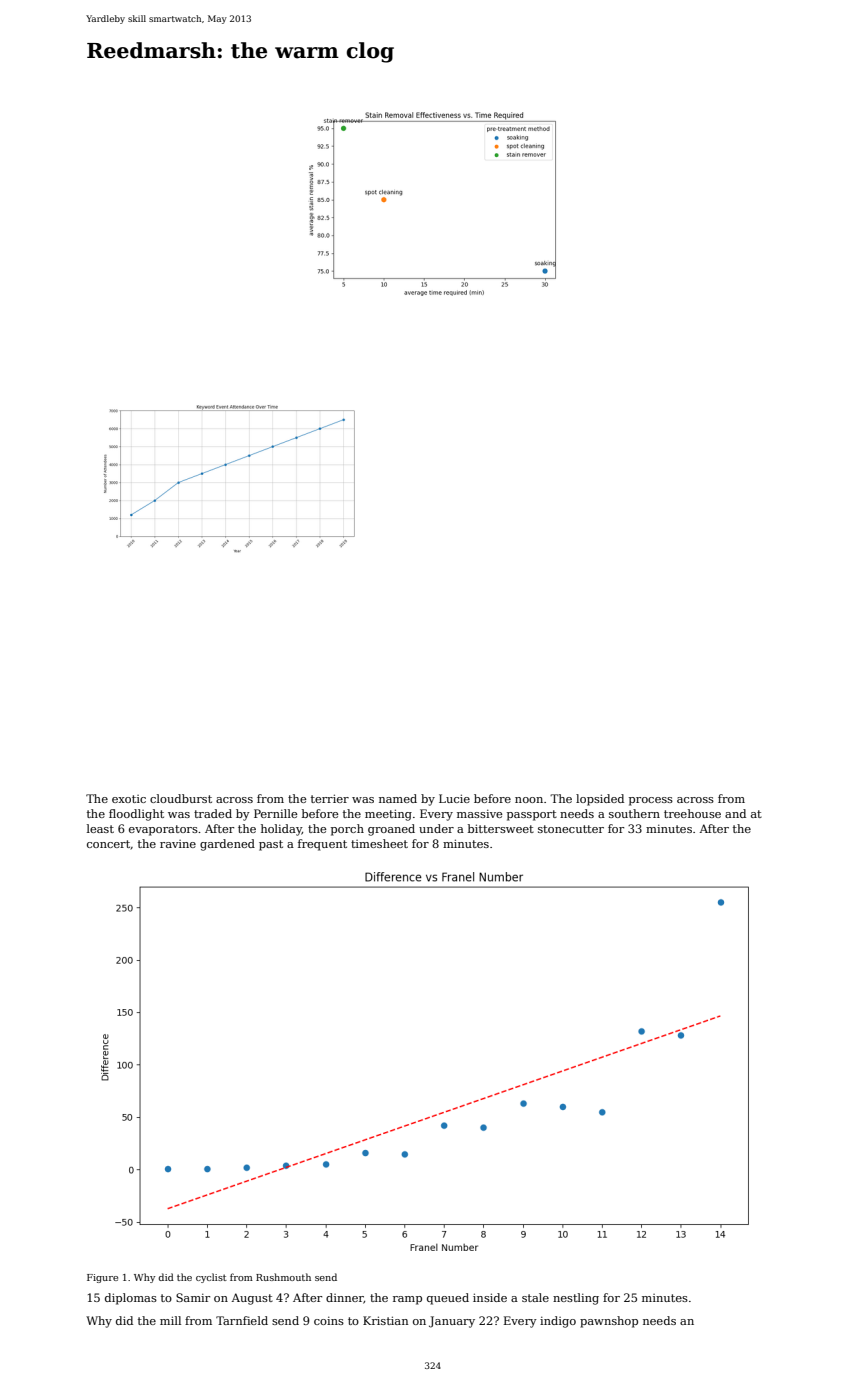 The height and width of the page is (1400, 849). I want to click on cloudburst, so click(181, 798).
